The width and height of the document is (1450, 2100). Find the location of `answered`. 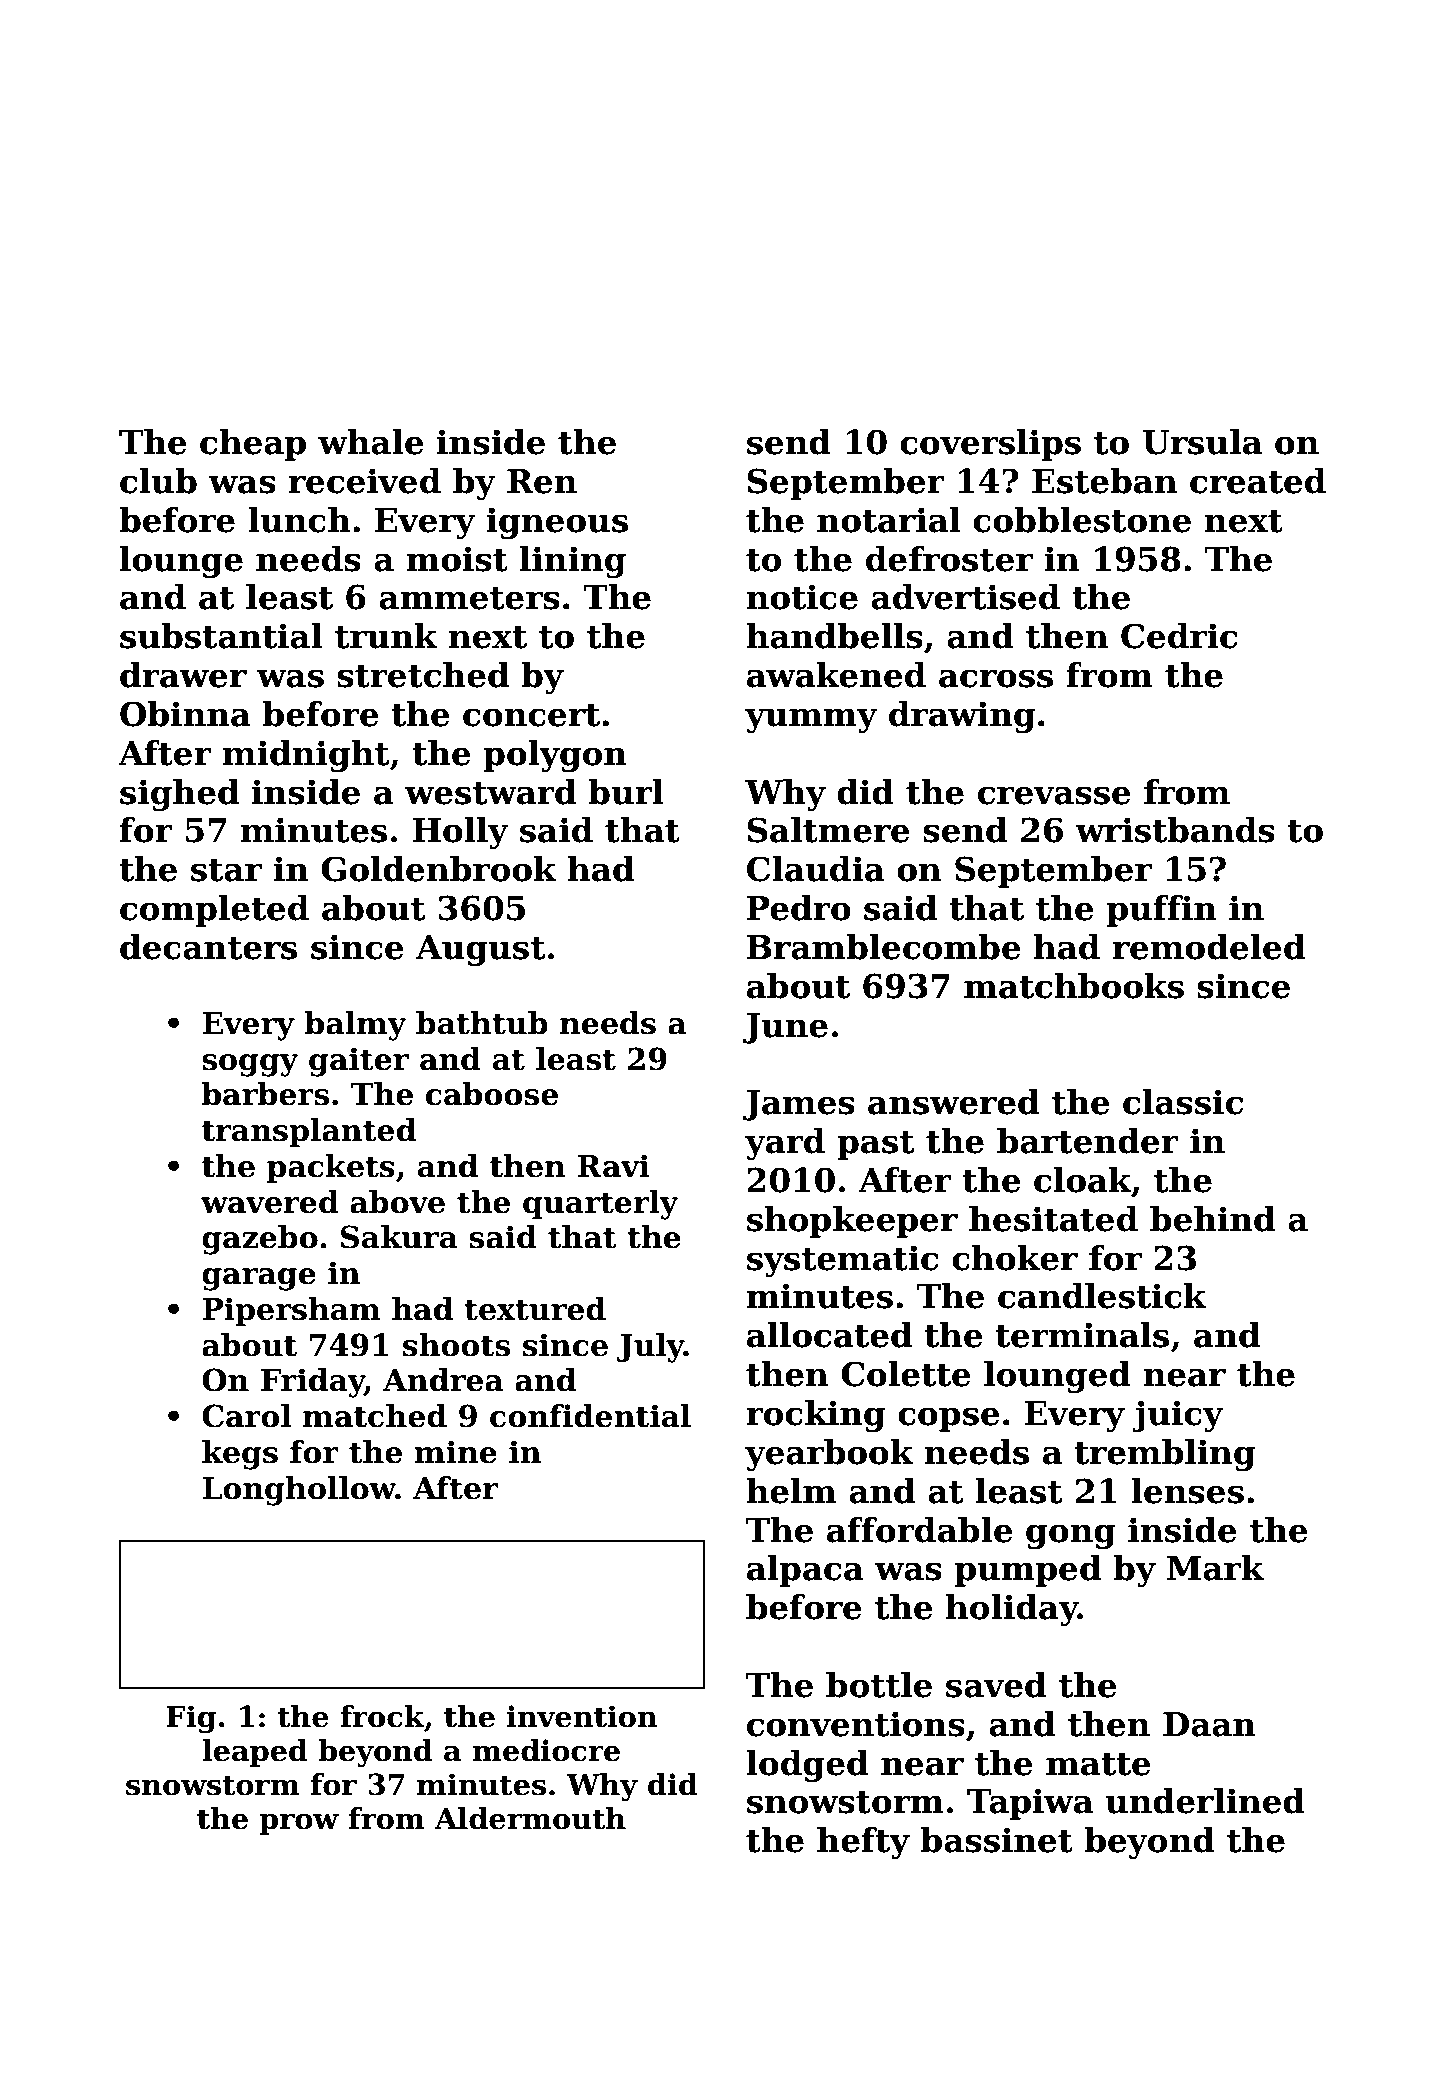

answered is located at coordinates (953, 1102).
